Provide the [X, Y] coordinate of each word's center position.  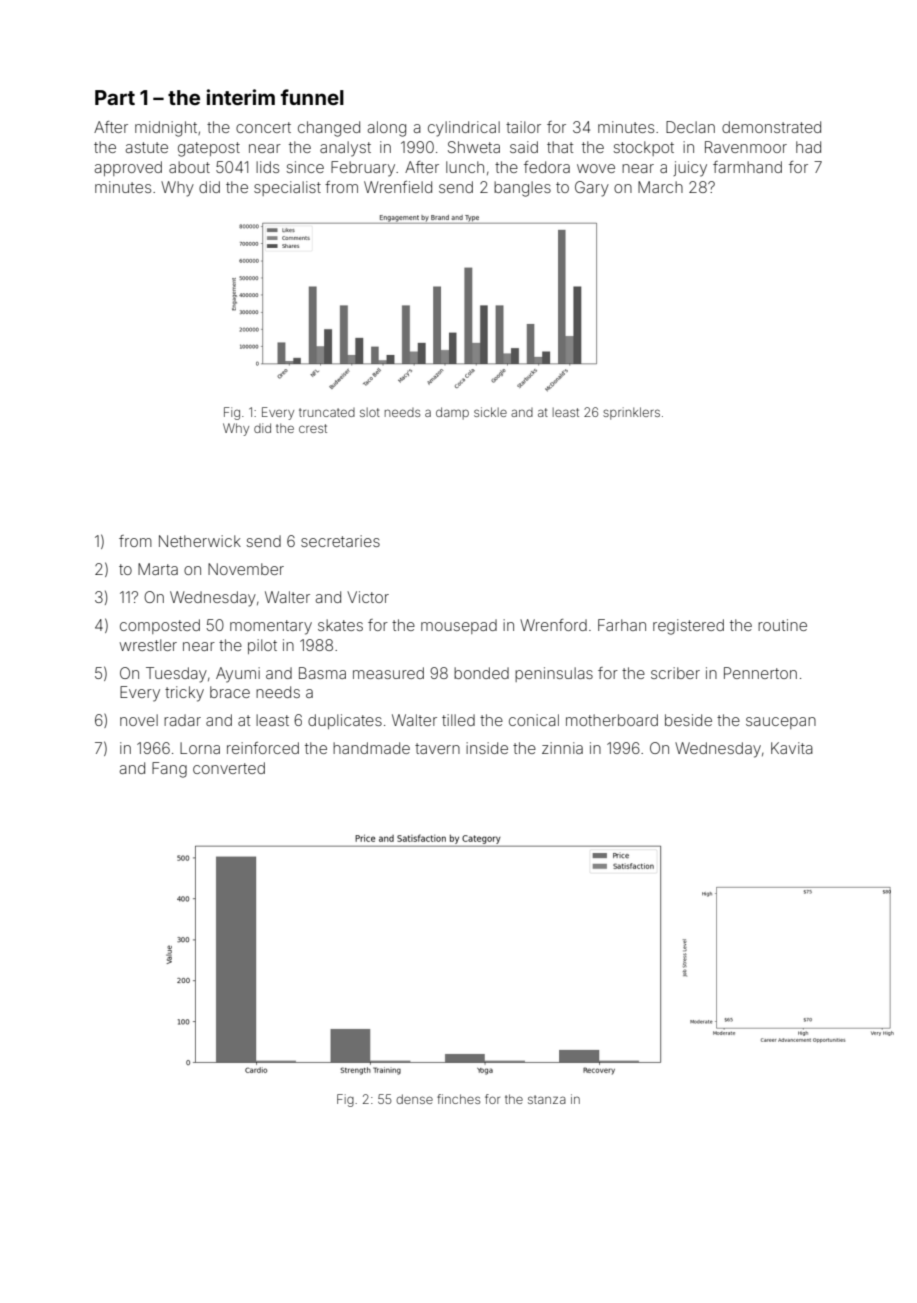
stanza [547, 1099]
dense [414, 1099]
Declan [690, 127]
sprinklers [631, 413]
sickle [490, 412]
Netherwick [200, 541]
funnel [312, 97]
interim [241, 97]
